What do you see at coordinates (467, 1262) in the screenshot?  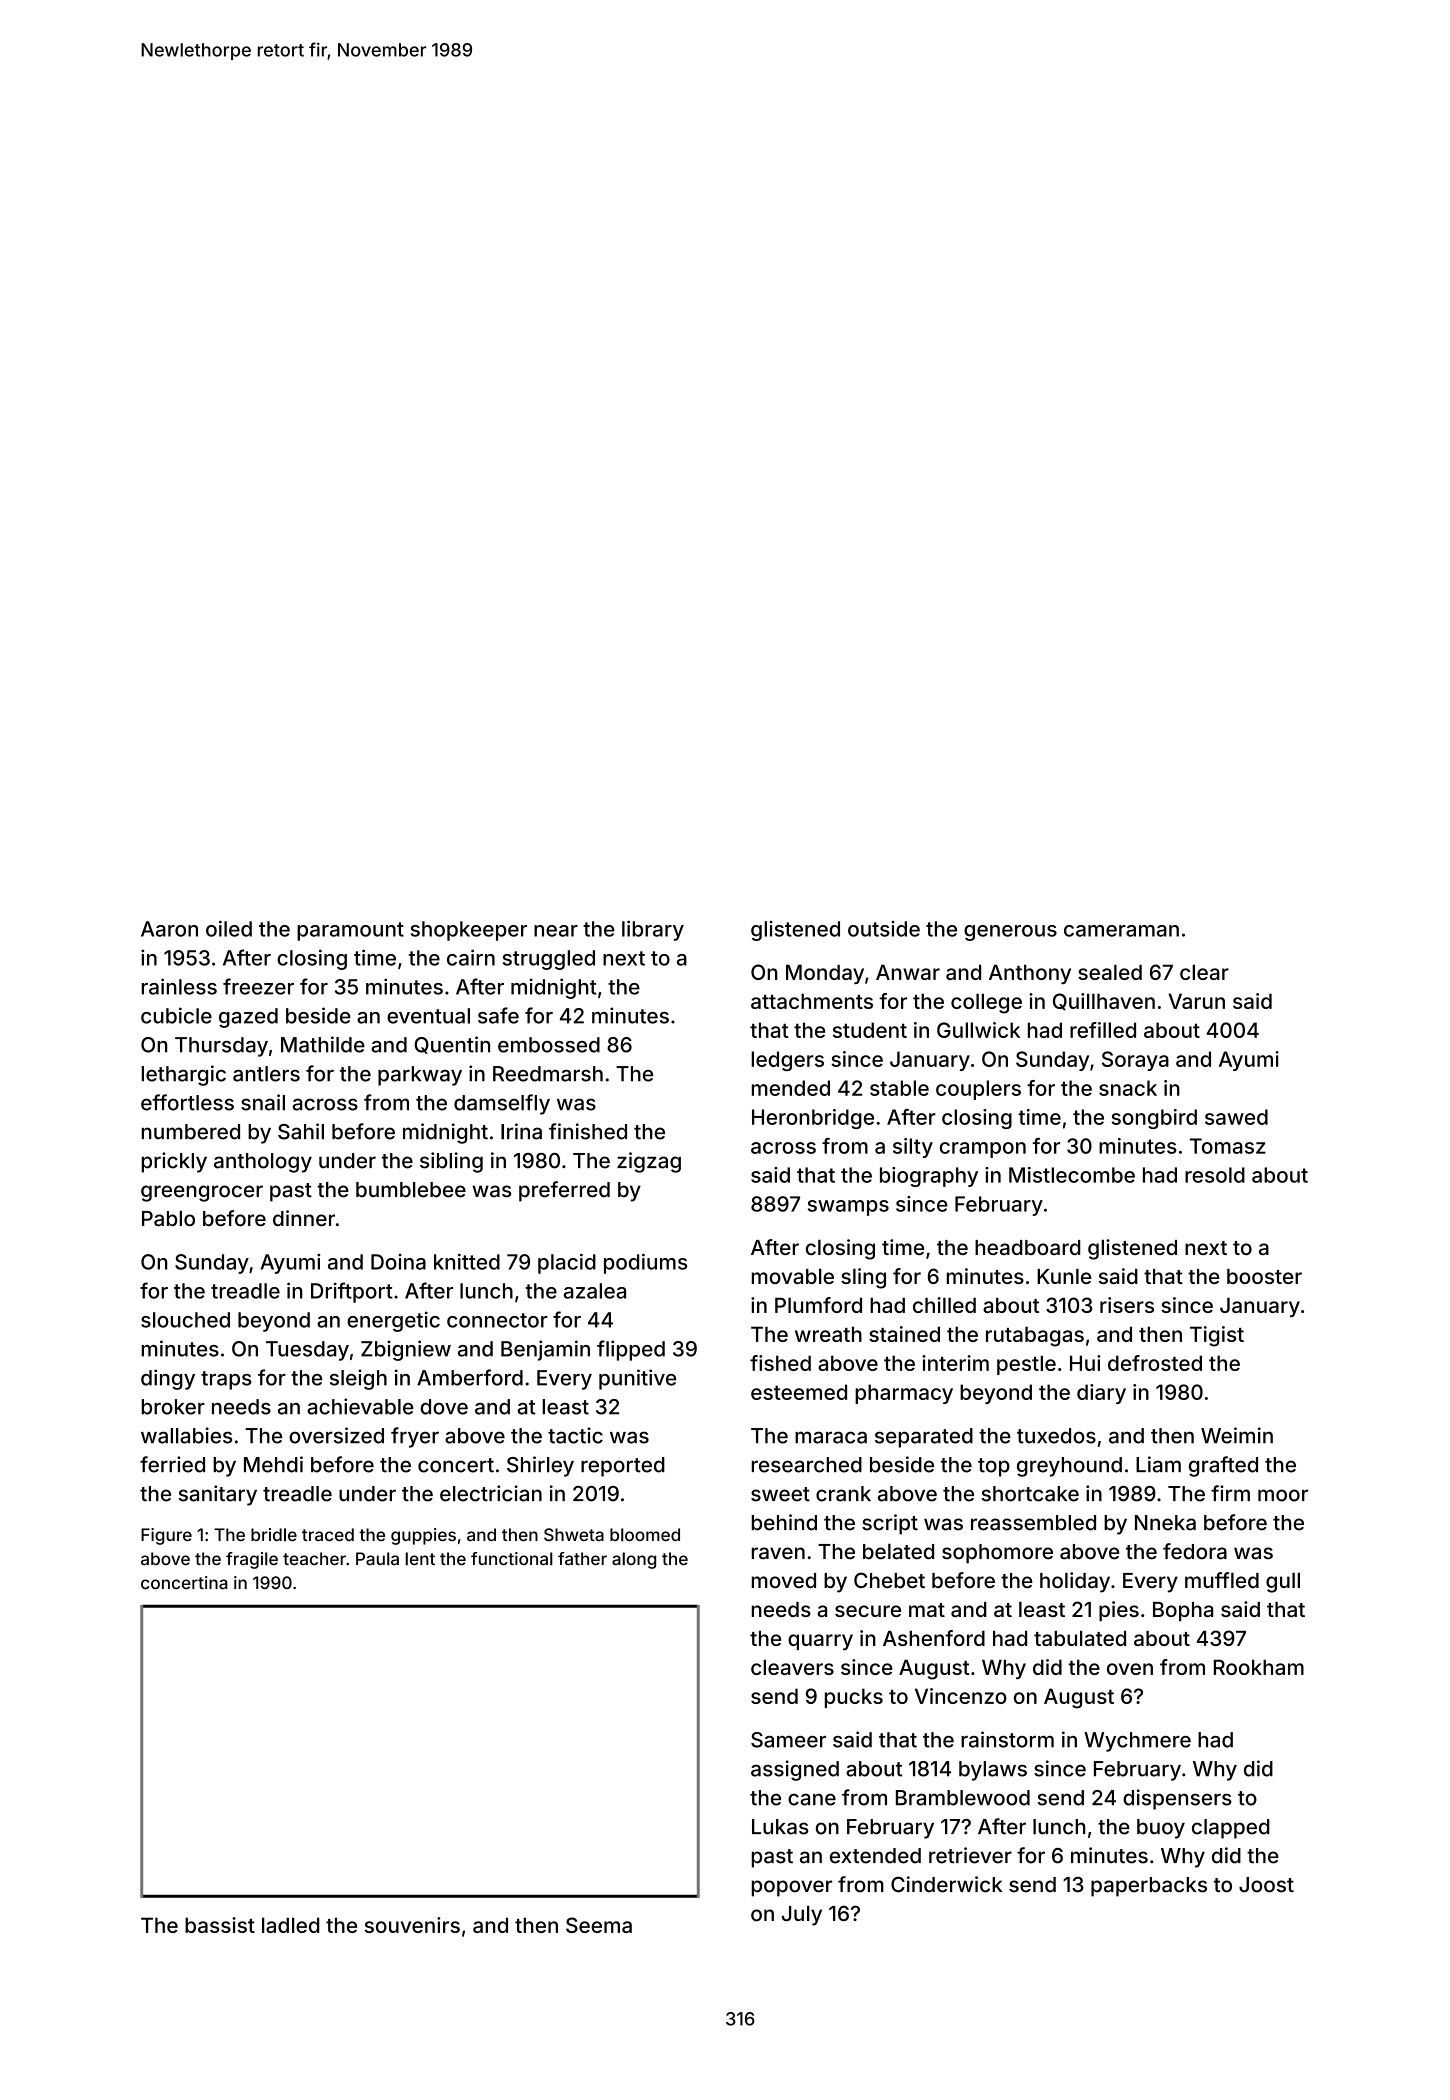 I see `knitted` at bounding box center [467, 1262].
